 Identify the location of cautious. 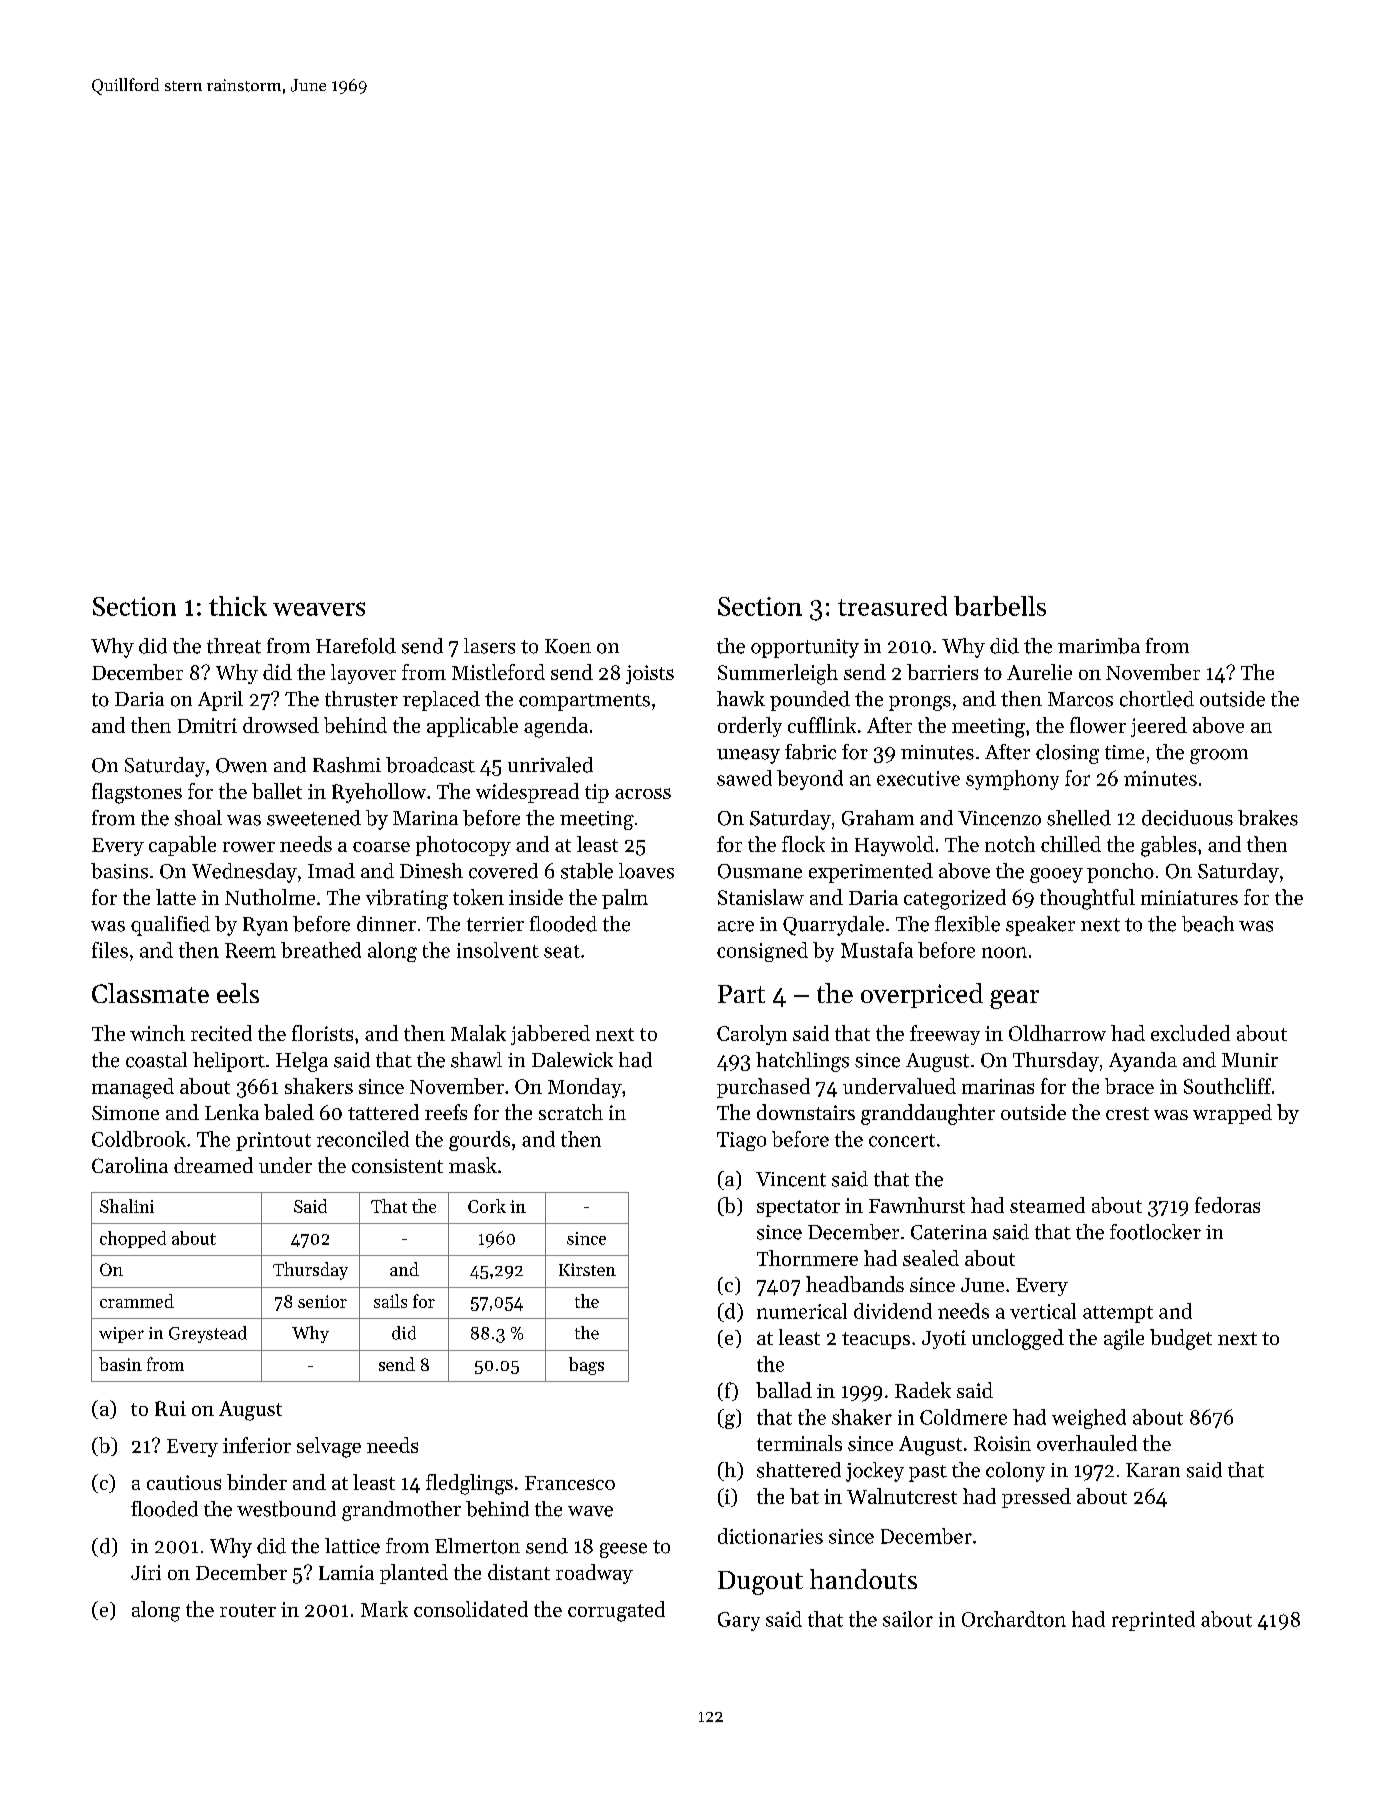
(184, 1482).
